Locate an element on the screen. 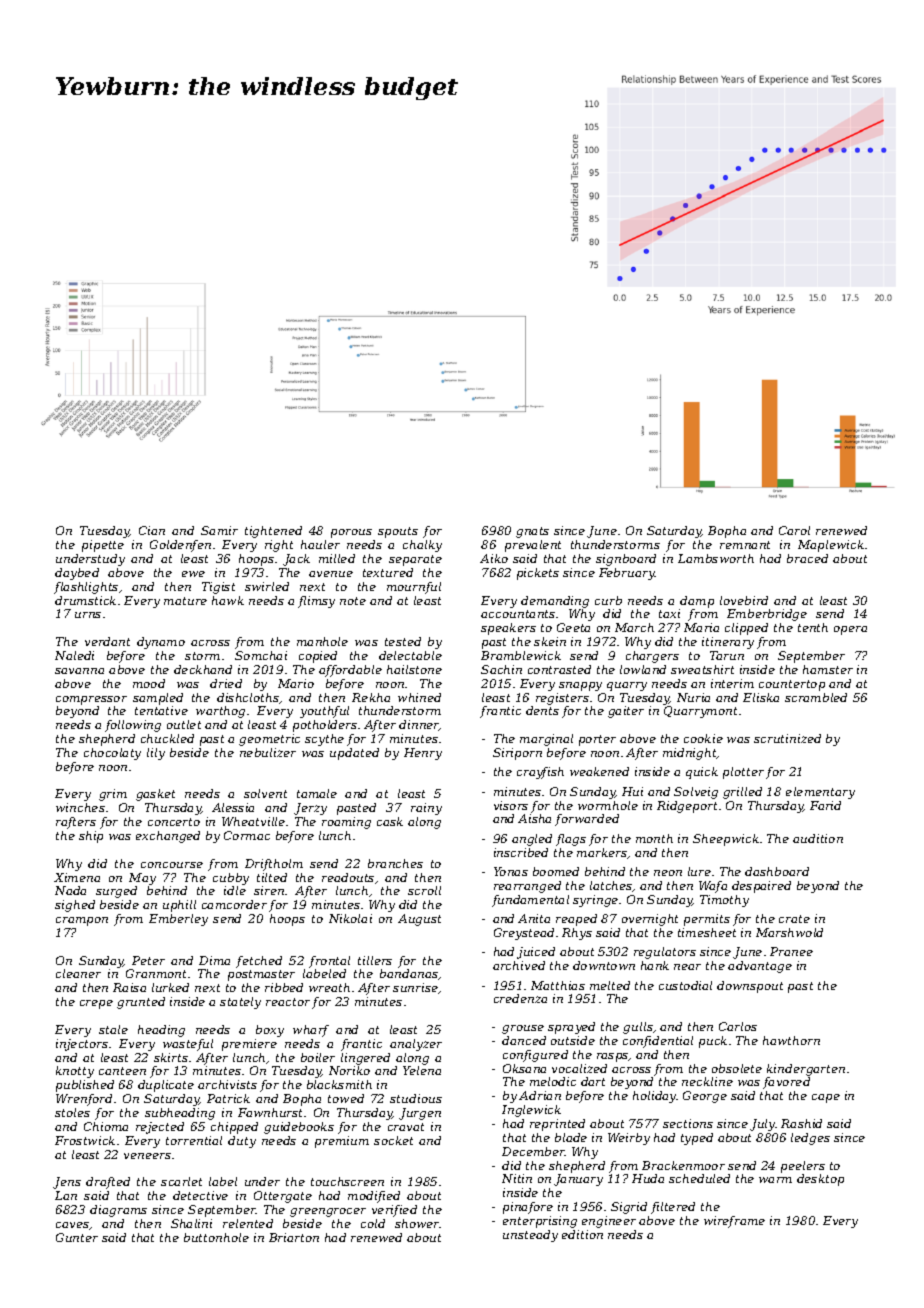 The image size is (924, 1308). lowland is located at coordinates (643, 669).
